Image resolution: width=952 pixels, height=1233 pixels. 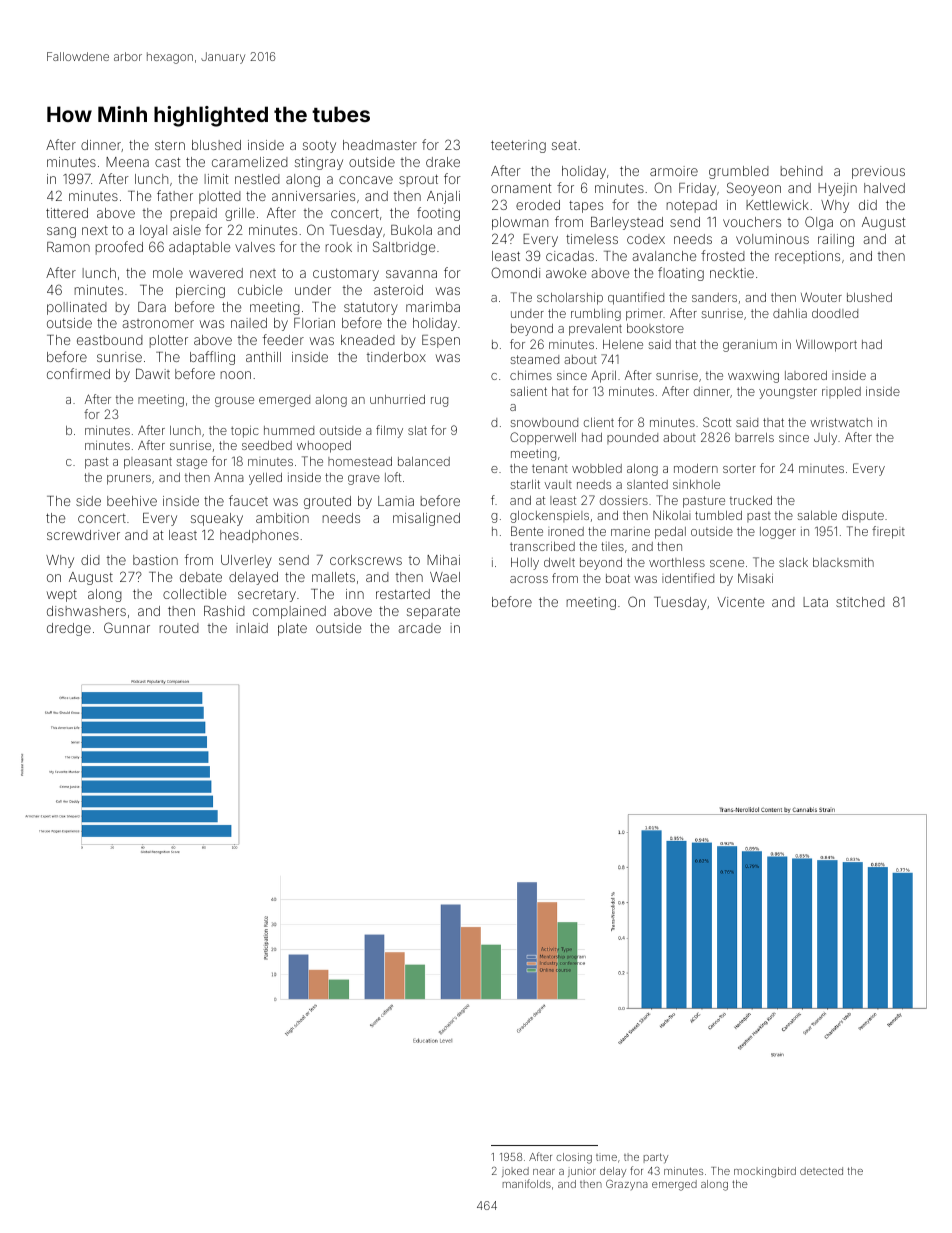 What do you see at coordinates (520, 223) in the screenshot?
I see `plowman` at bounding box center [520, 223].
